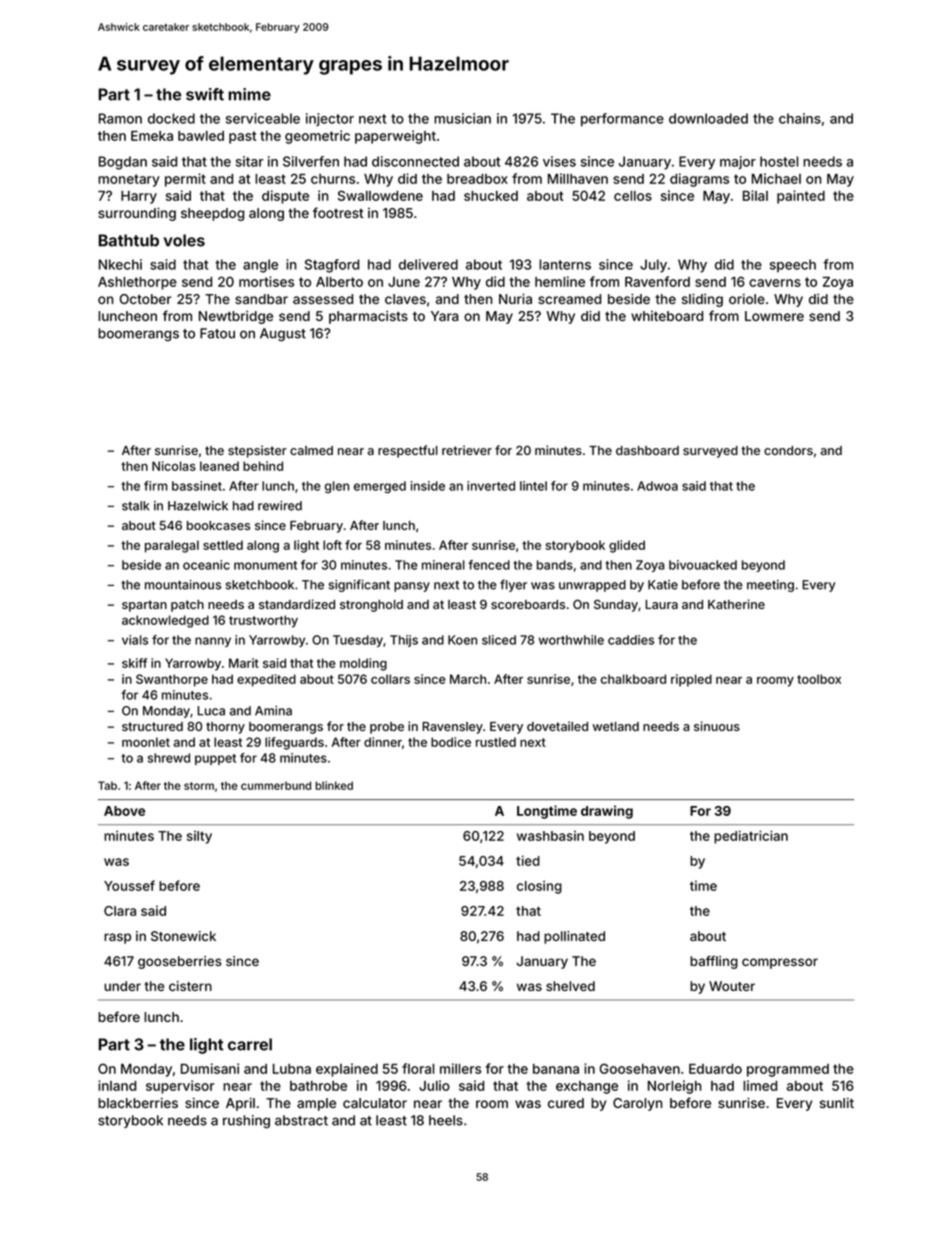 The width and height of the image is (952, 1233). I want to click on Marit, so click(244, 663).
